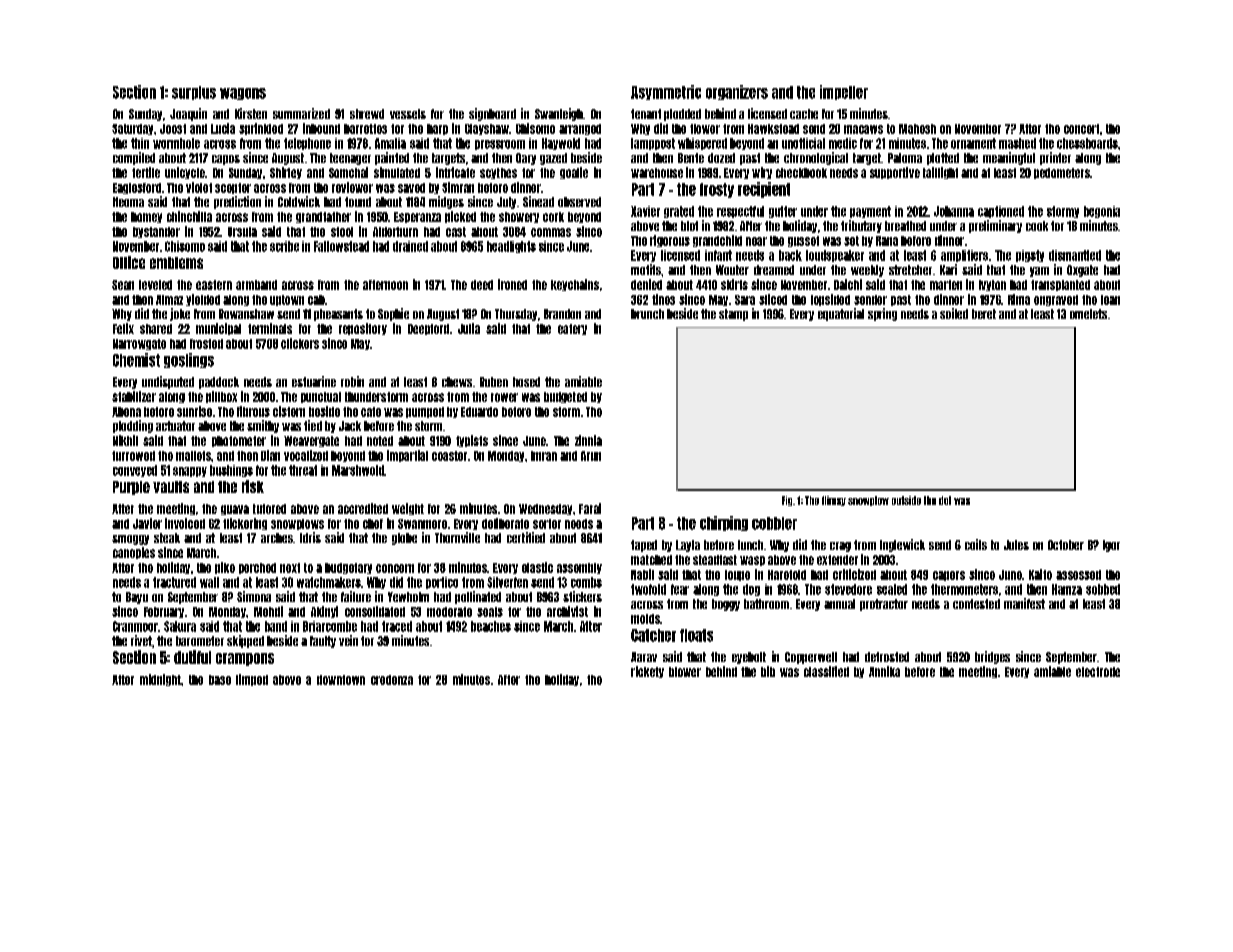  I want to click on paddock, so click(219, 383).
